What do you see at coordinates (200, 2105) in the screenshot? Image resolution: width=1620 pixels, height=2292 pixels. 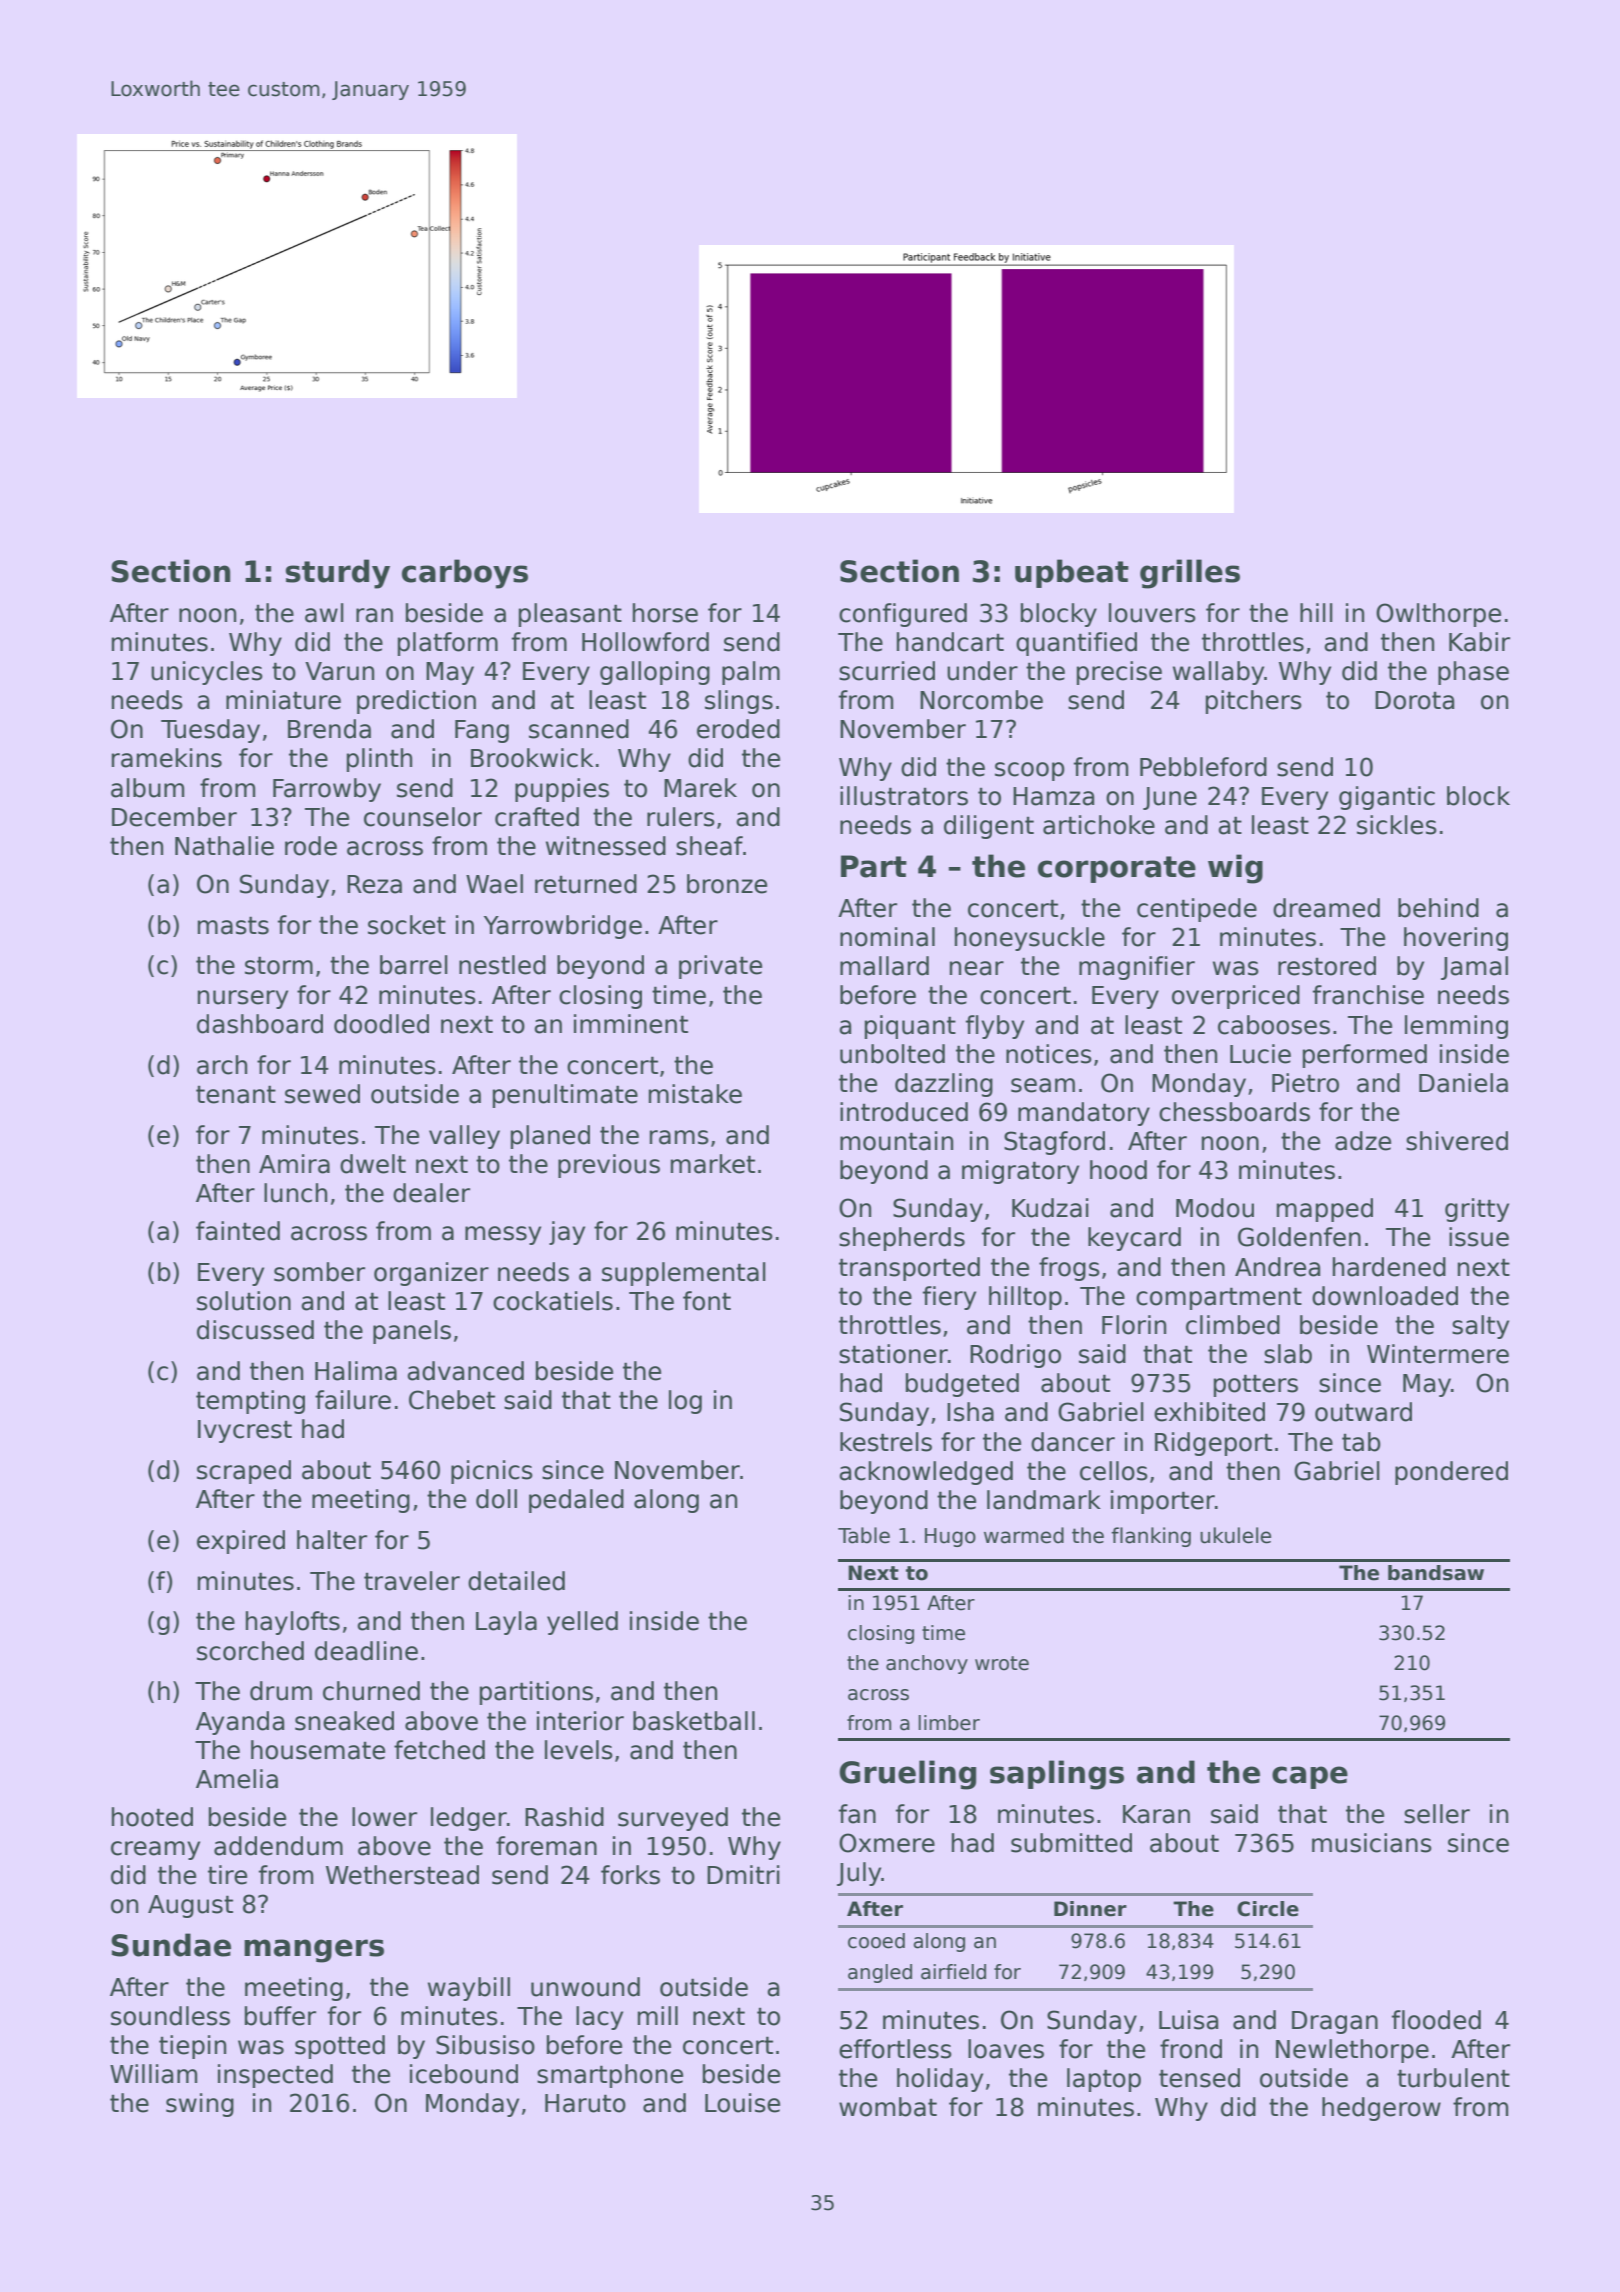 I see `swing` at bounding box center [200, 2105].
